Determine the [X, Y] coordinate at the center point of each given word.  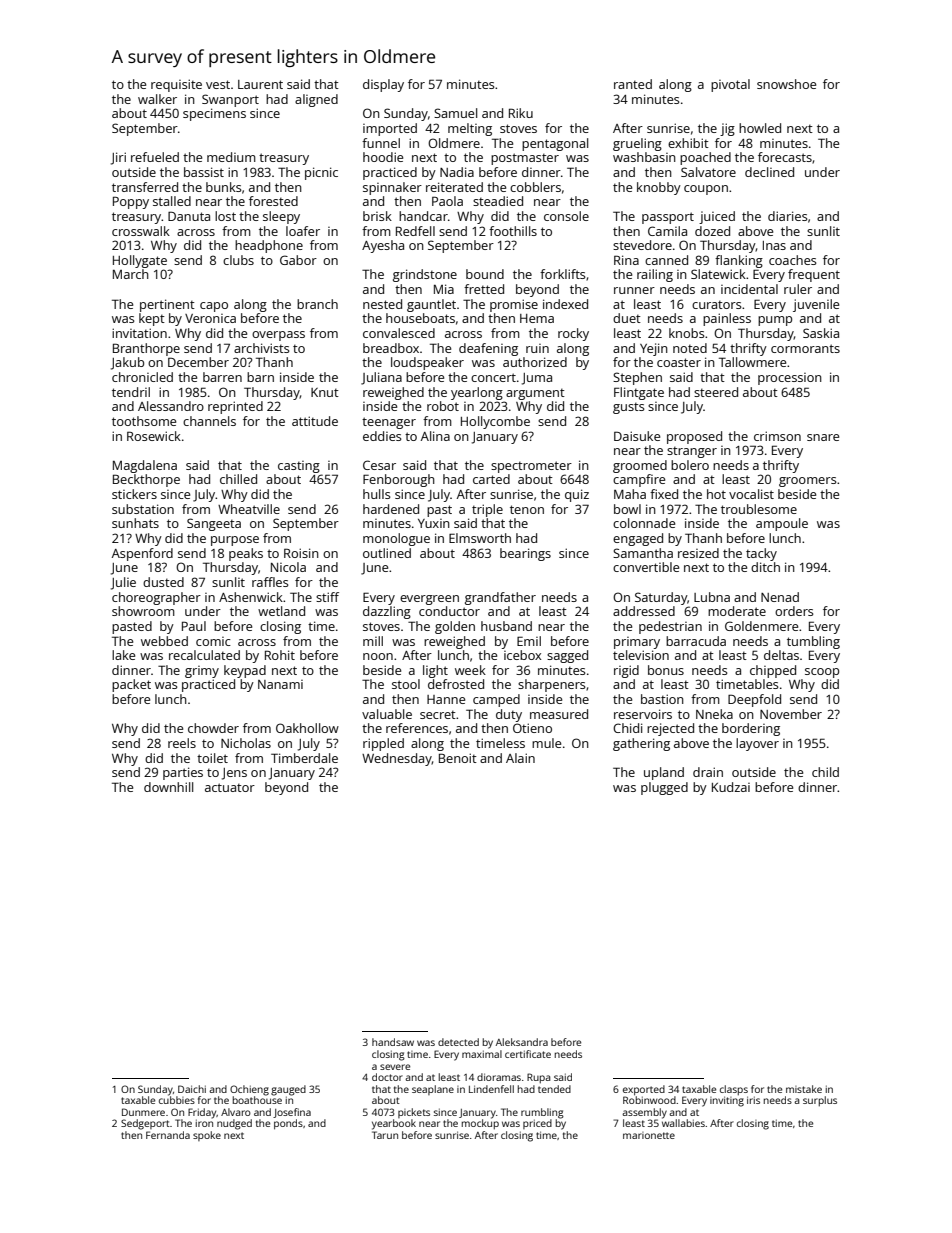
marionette [649, 1135]
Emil [529, 641]
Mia [444, 289]
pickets [414, 1113]
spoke [207, 1136]
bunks [224, 187]
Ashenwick [251, 597]
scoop [822, 673]
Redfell [415, 231]
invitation [139, 333]
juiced [717, 217]
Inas [774, 245]
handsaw [393, 1042]
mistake [804, 1089]
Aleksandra [522, 1042]
